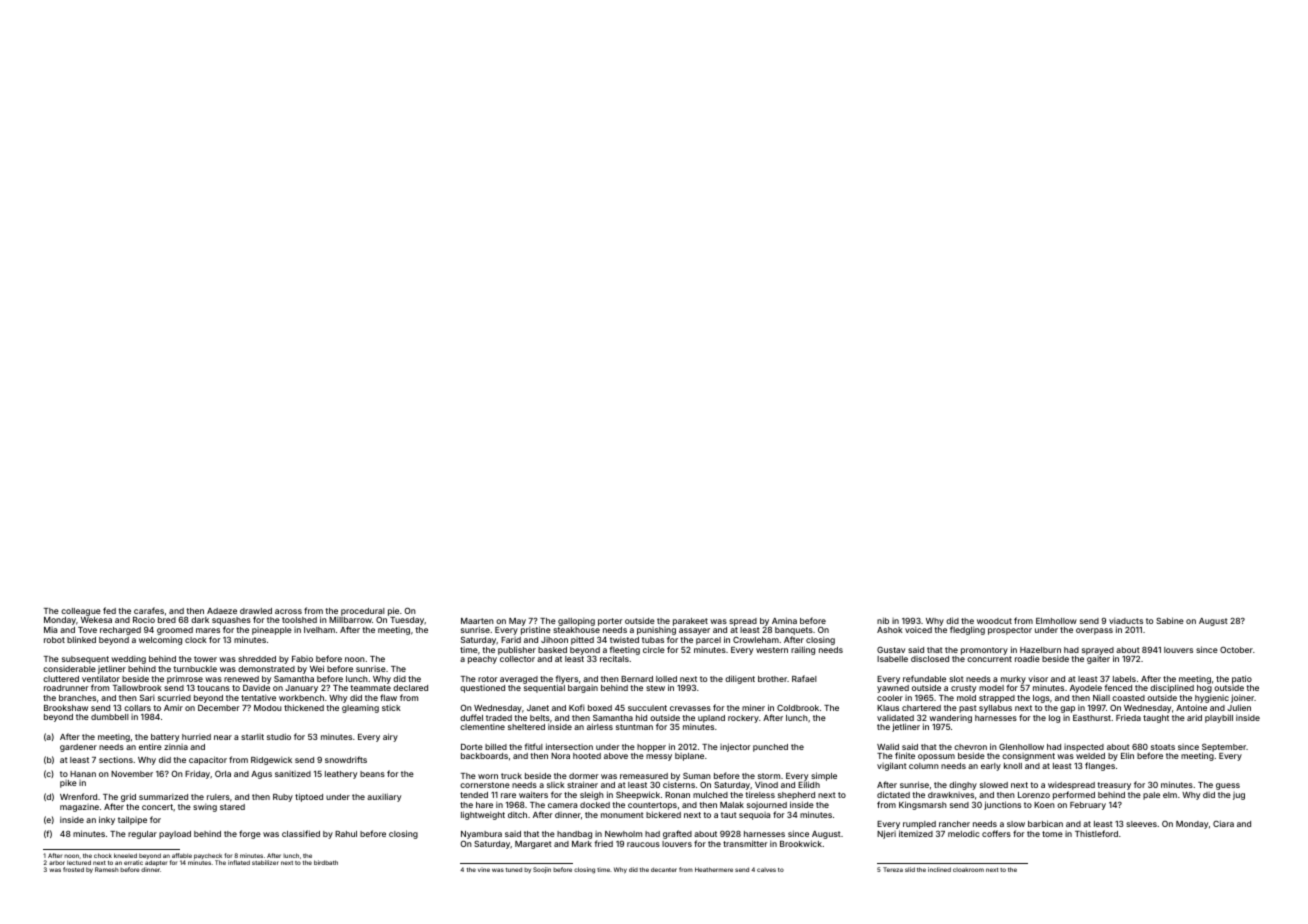  I want to click on Fabio, so click(302, 659).
